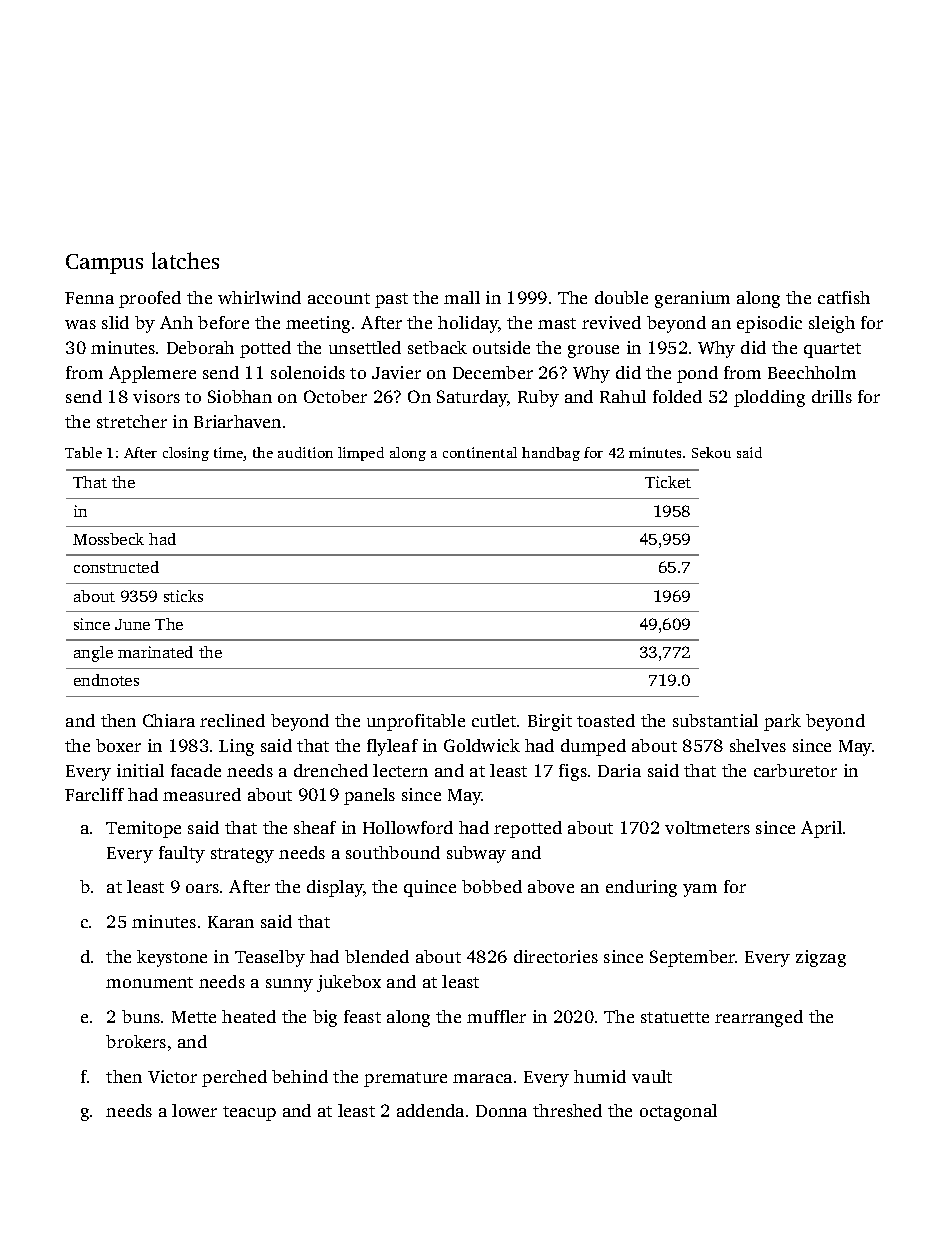  What do you see at coordinates (143, 829) in the screenshot?
I see `Temitope` at bounding box center [143, 829].
